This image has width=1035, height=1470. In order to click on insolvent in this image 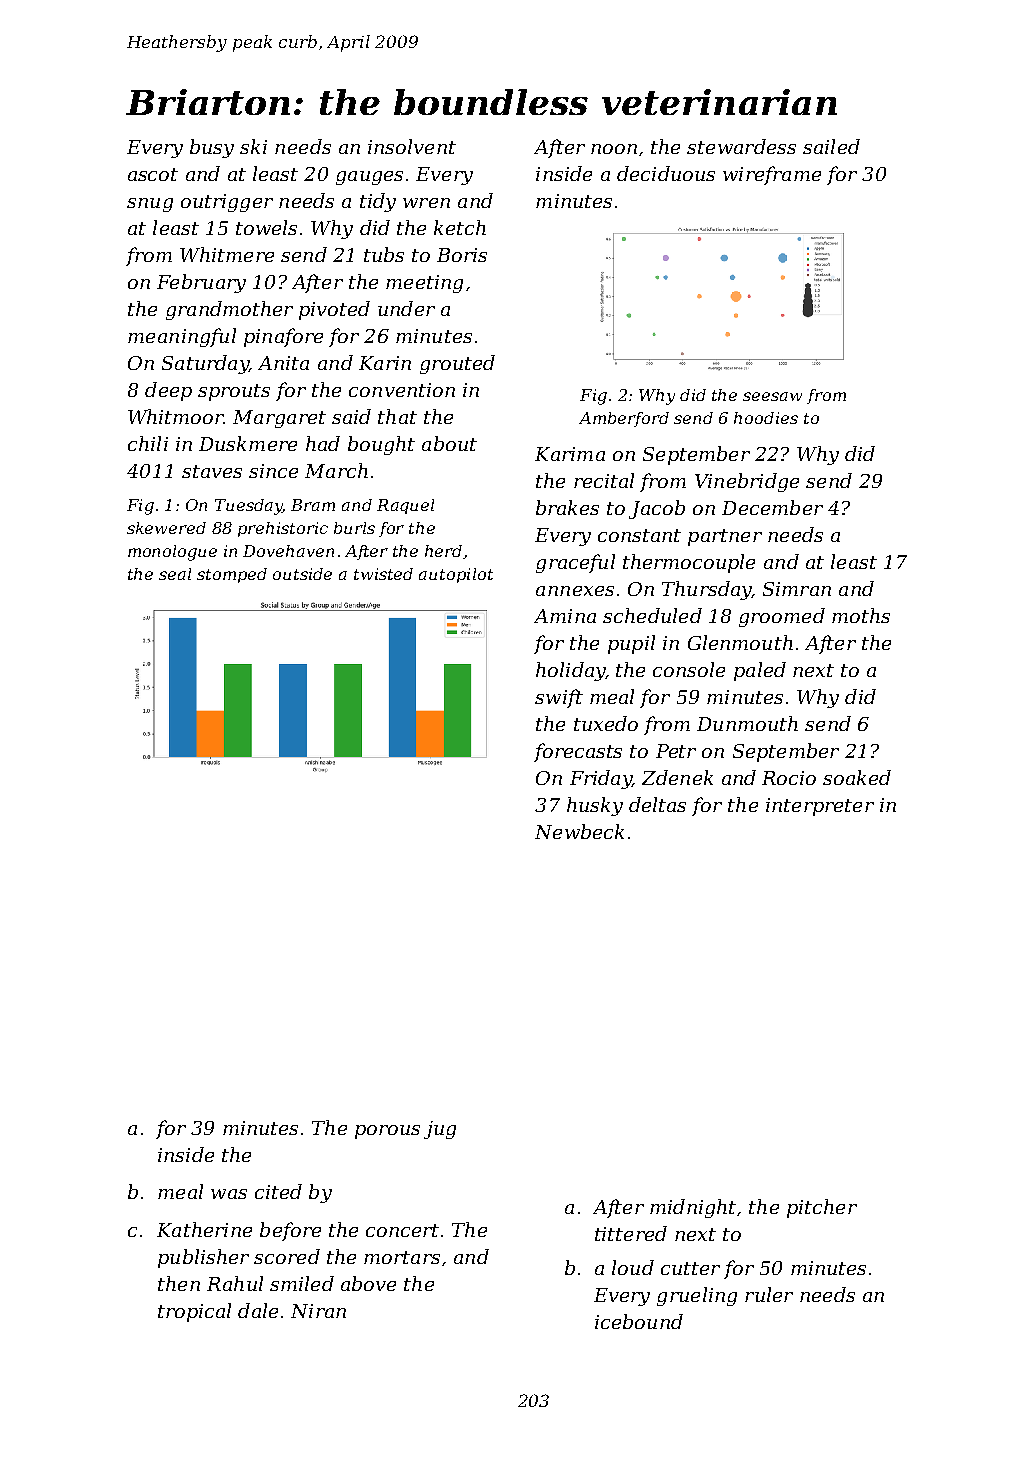, I will do `click(412, 146)`.
